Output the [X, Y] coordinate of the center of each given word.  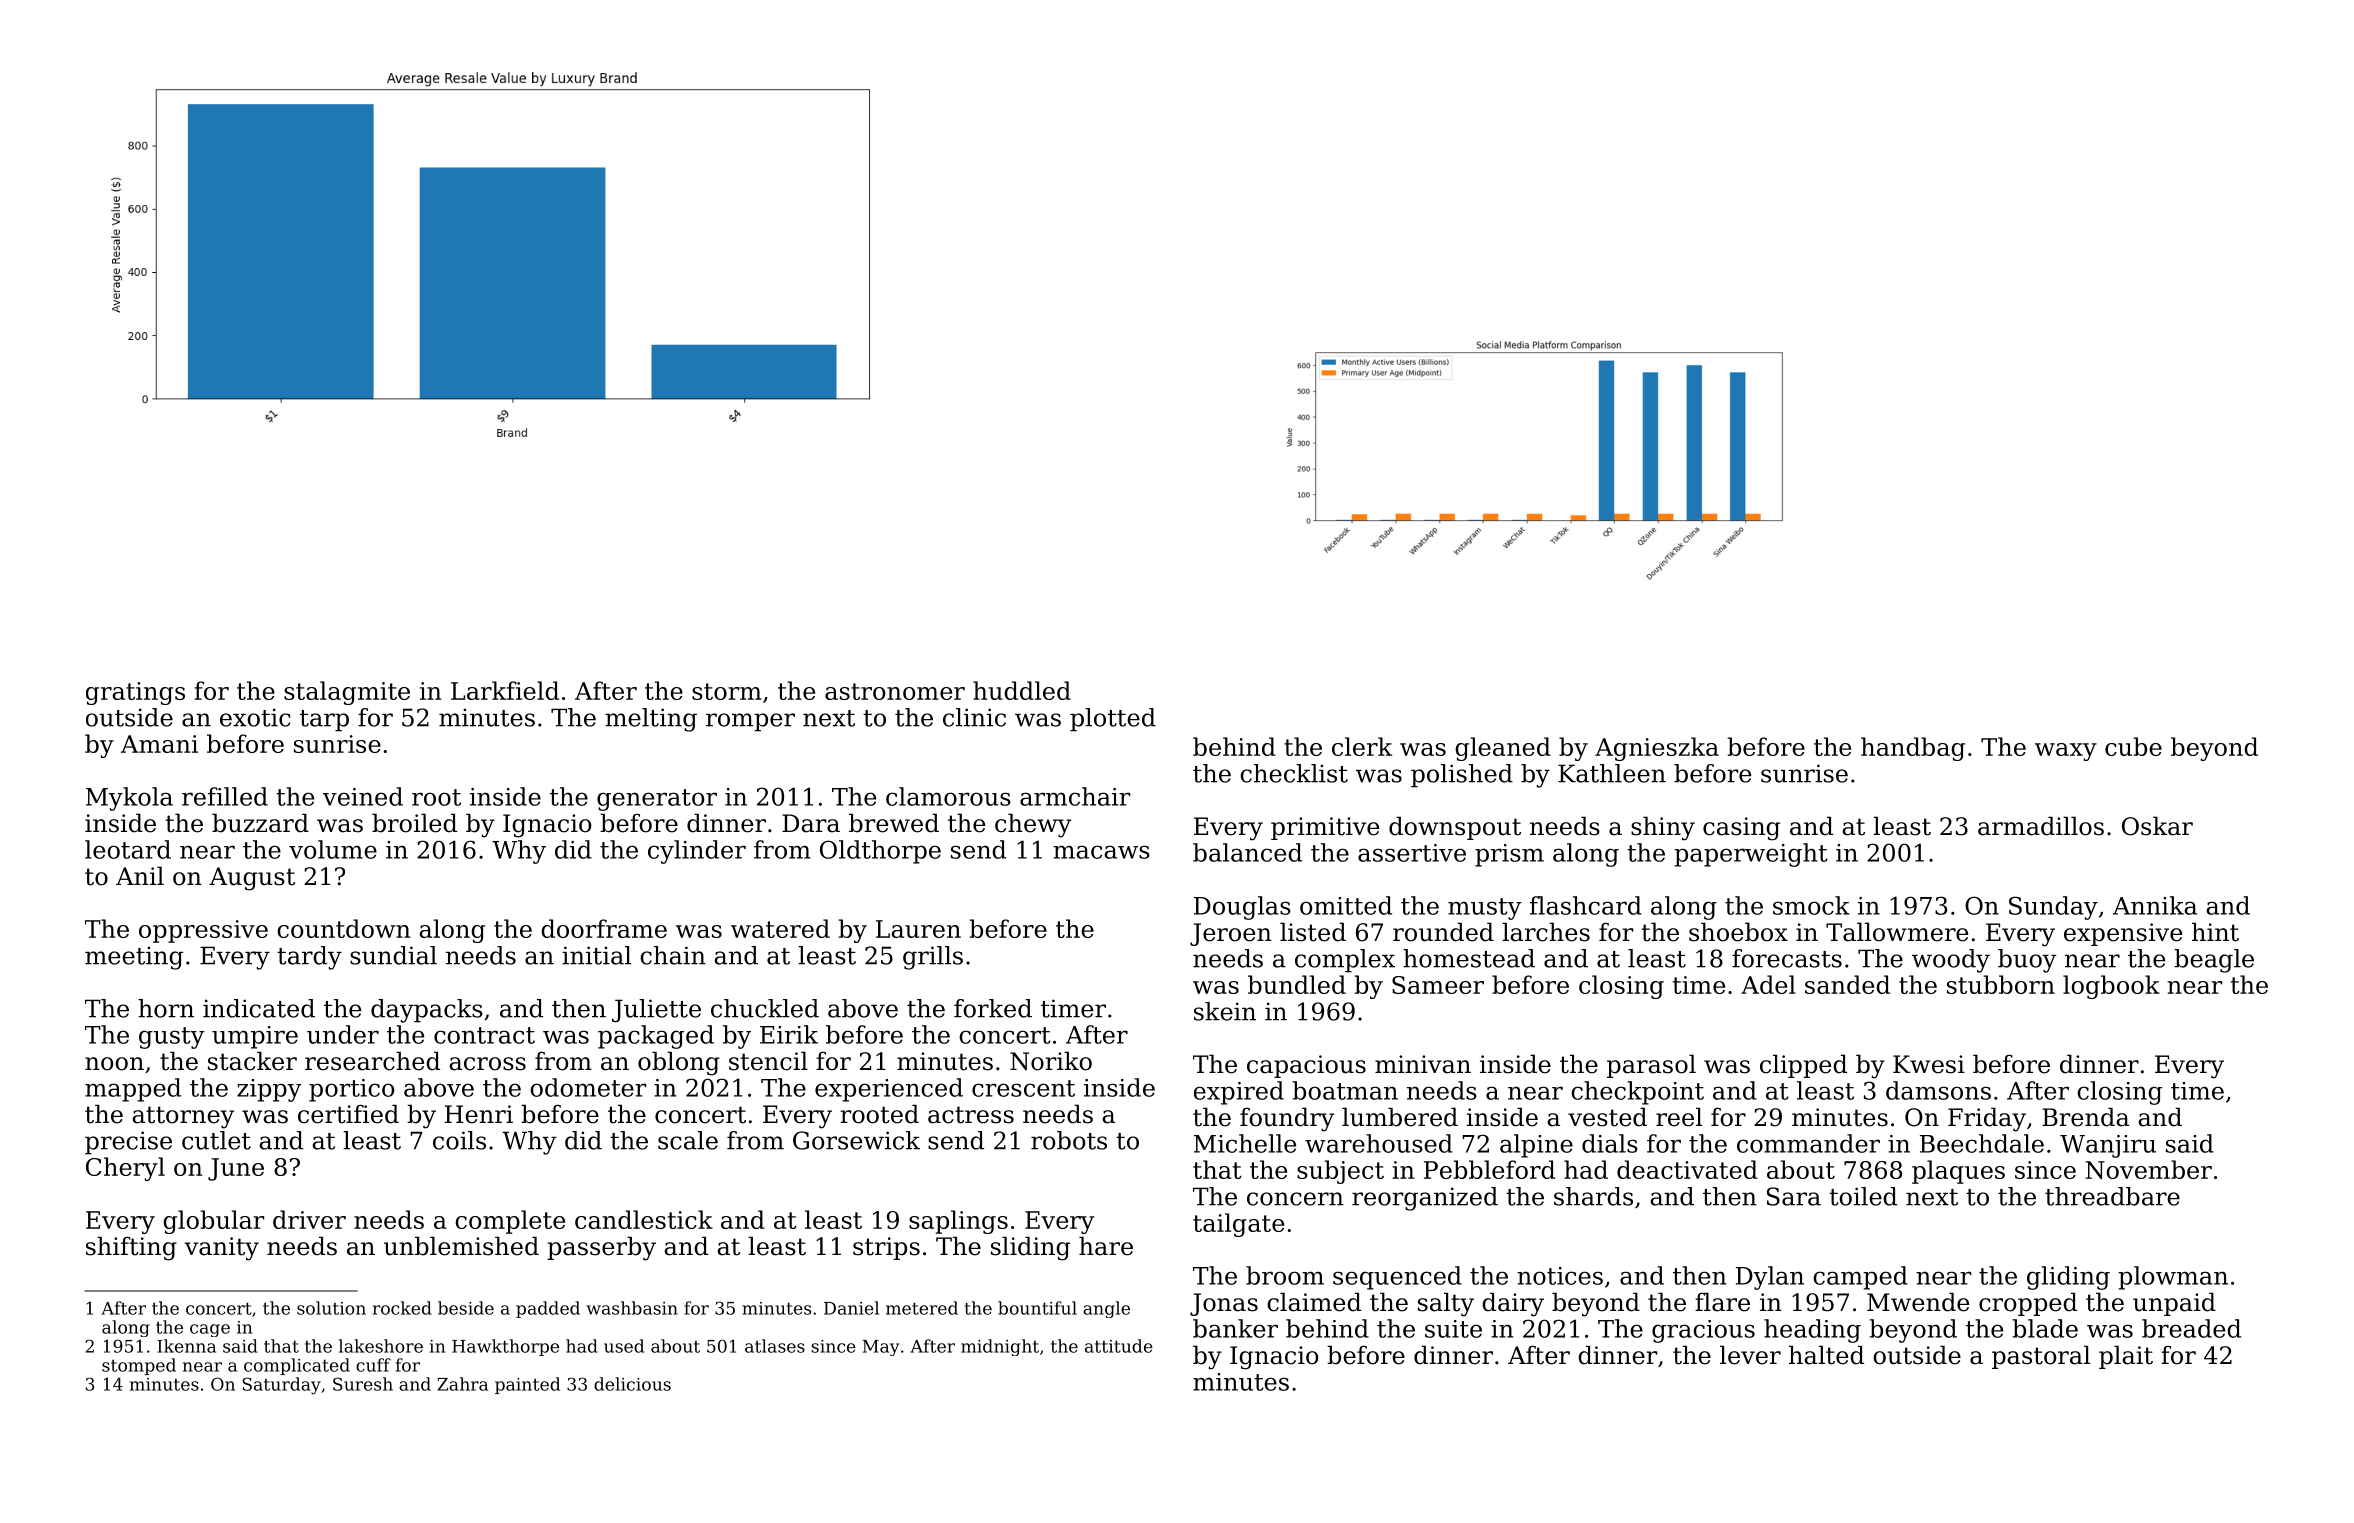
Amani [159, 744]
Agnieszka [1657, 749]
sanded [1847, 984]
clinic [974, 717]
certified [348, 1114]
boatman [1345, 1090]
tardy [309, 958]
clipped [1803, 1066]
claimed [1314, 1302]
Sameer [1438, 985]
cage [210, 1330]
